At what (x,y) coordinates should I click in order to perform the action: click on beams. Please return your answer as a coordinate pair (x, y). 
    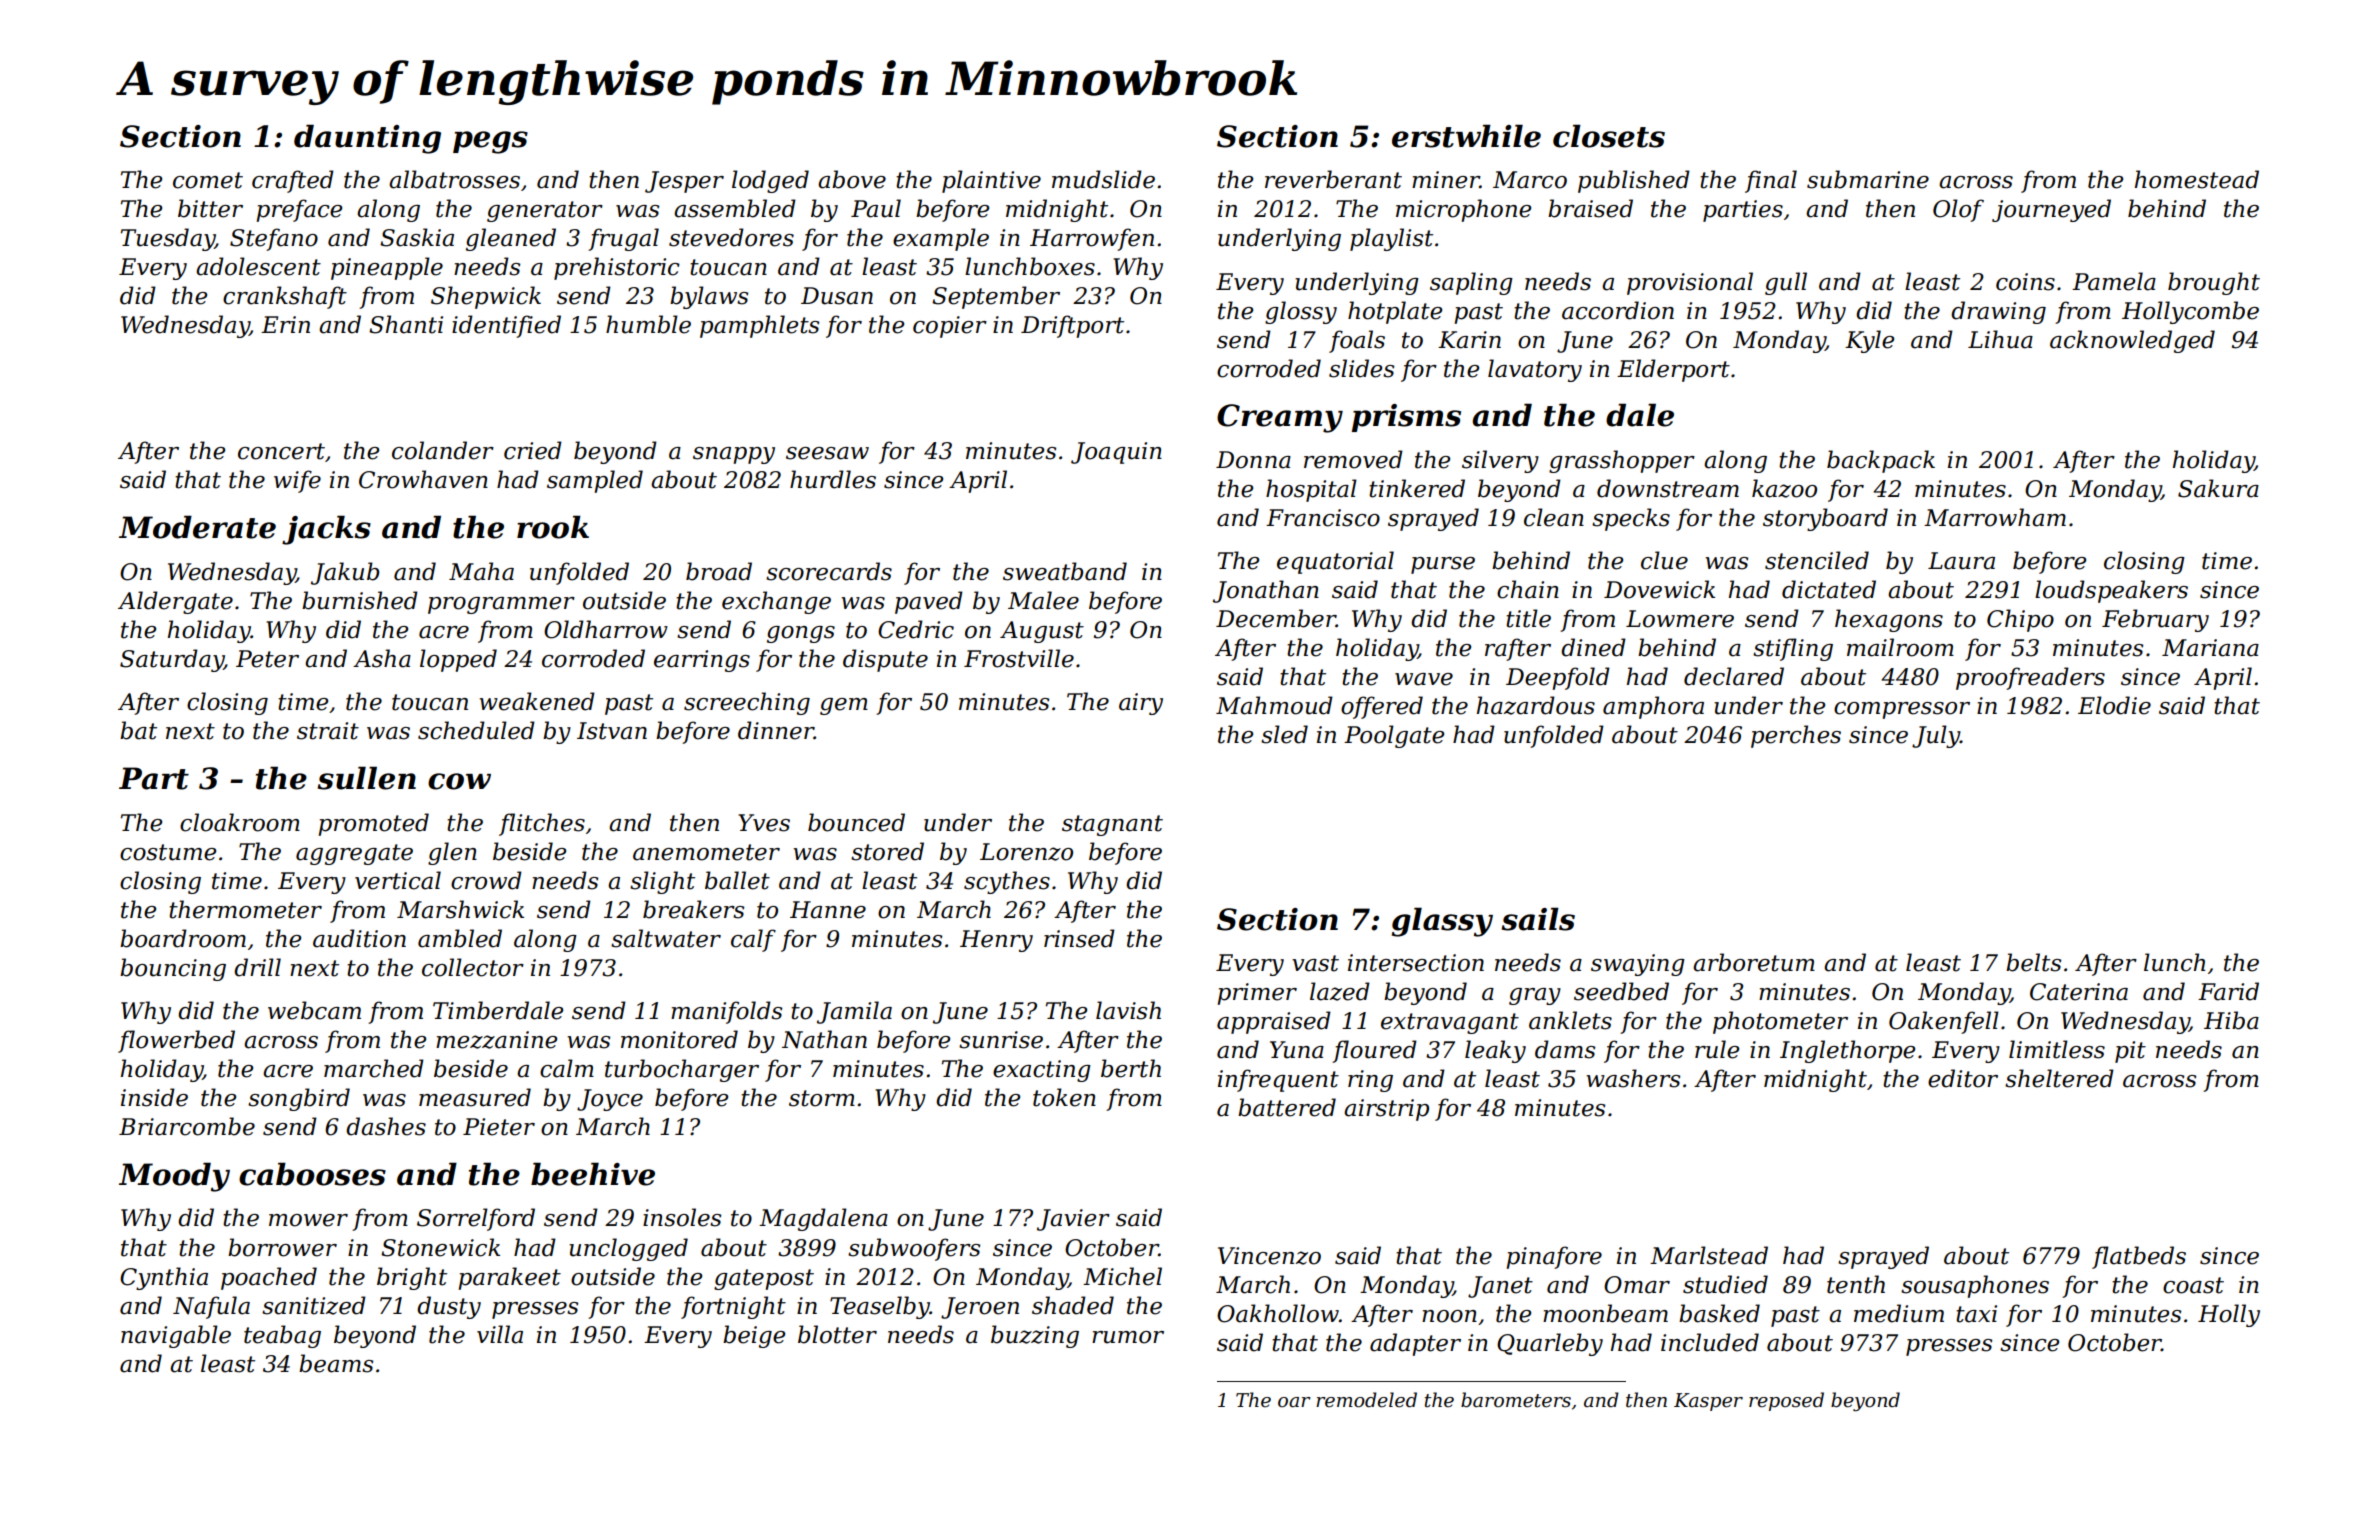
    Looking at the image, I should click on (336, 1363).
